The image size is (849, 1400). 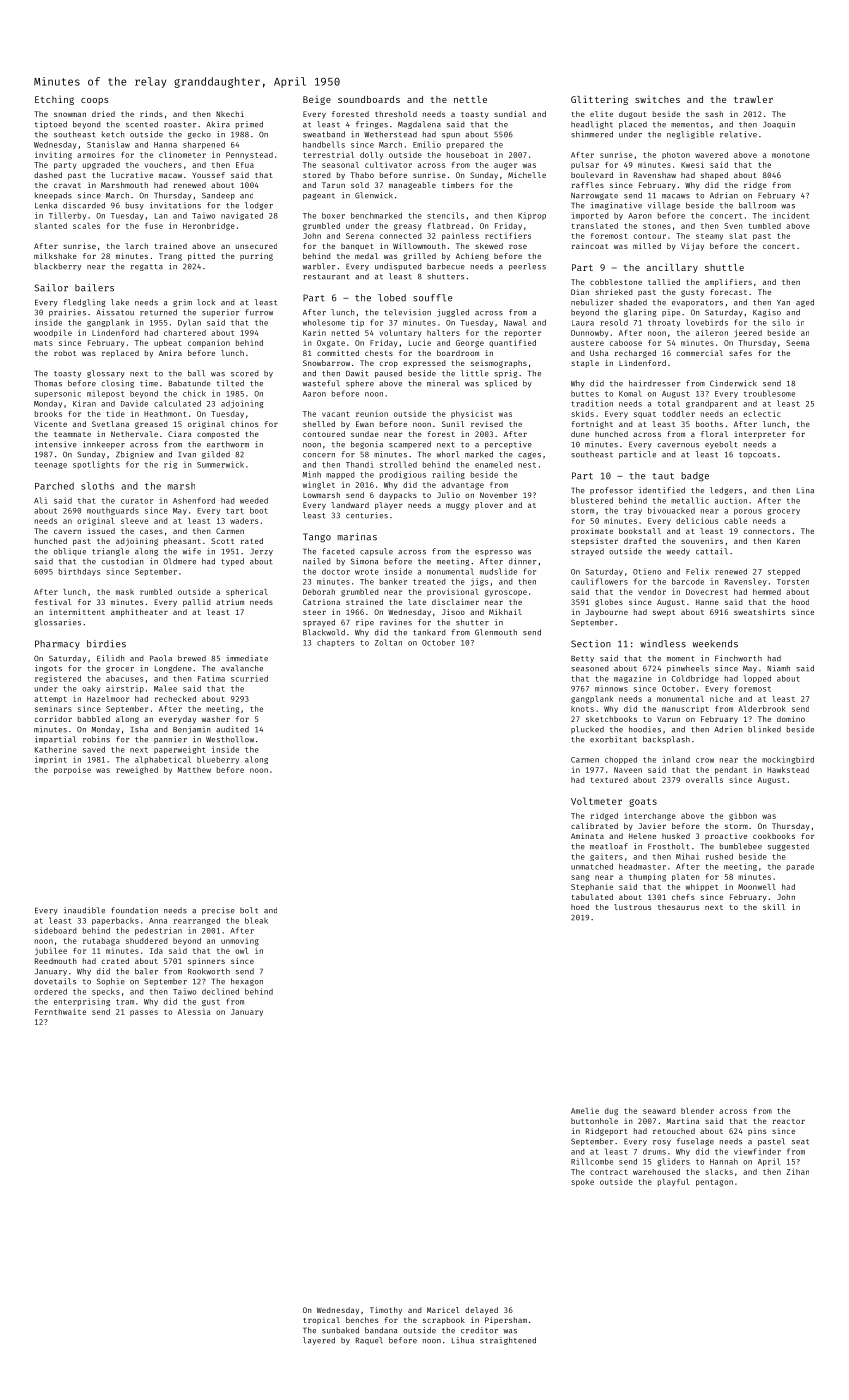 I want to click on straightened, so click(x=508, y=1341).
